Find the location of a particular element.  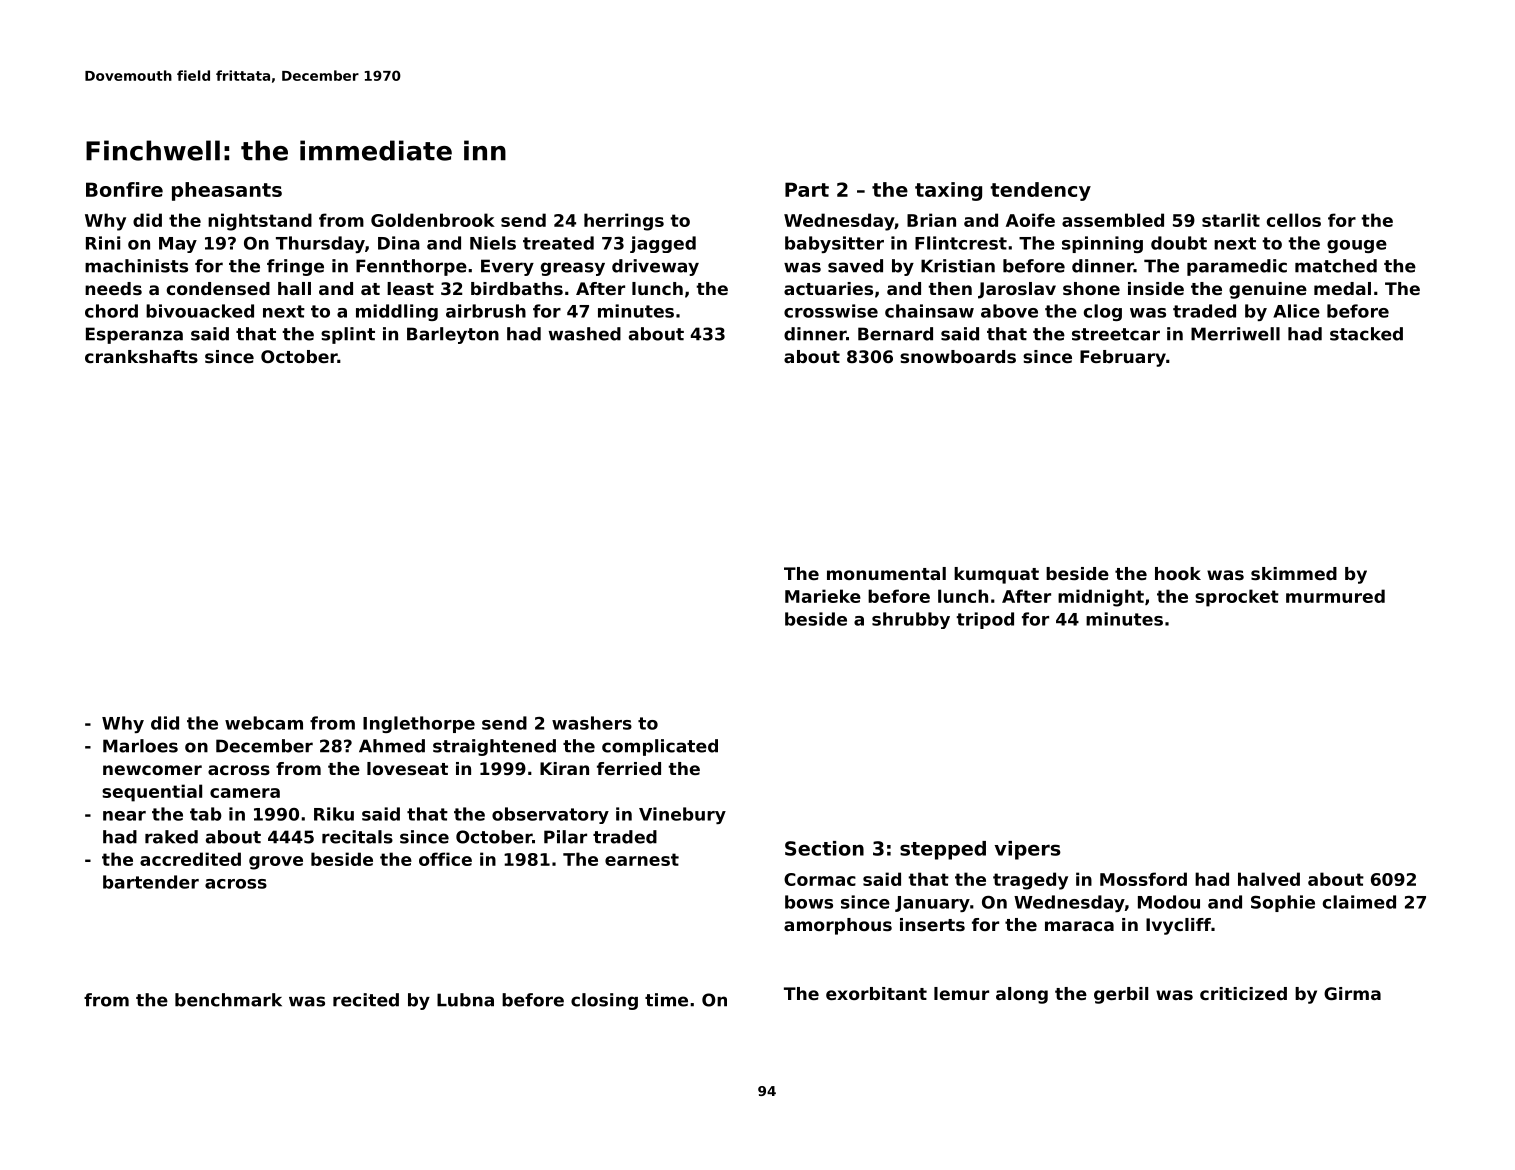

cellos is located at coordinates (1294, 220).
